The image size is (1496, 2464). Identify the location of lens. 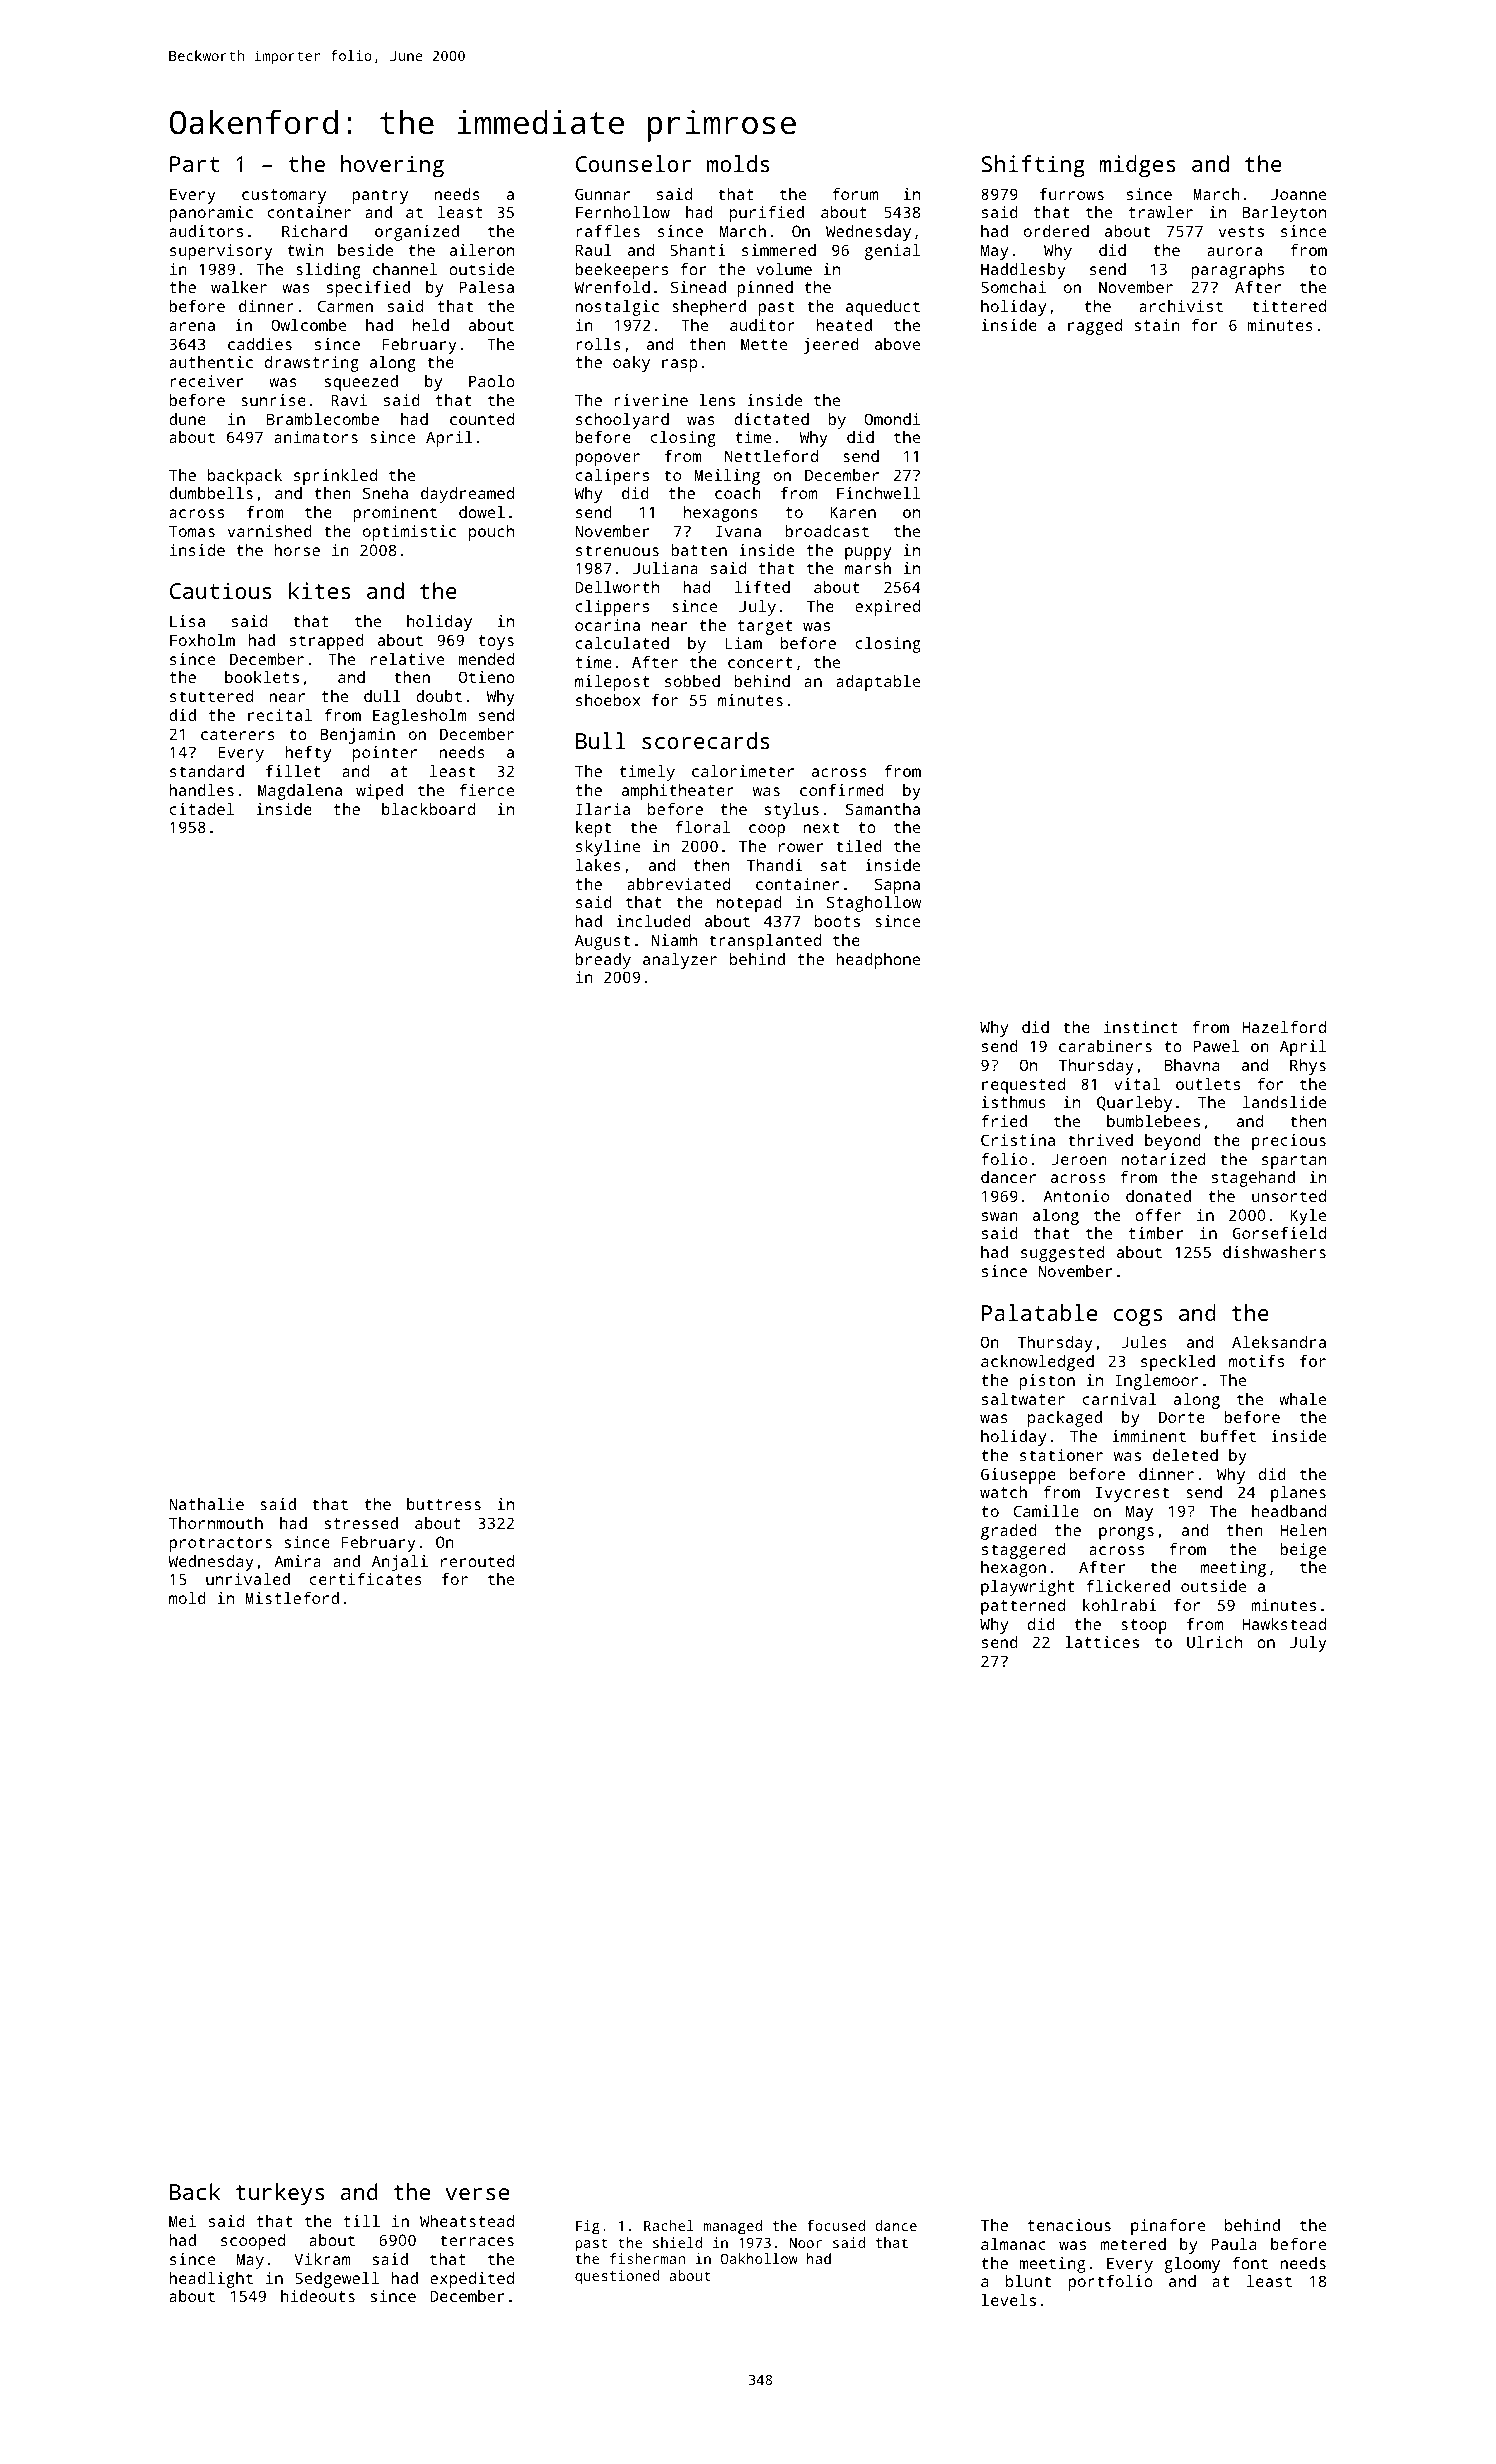
(717, 400).
